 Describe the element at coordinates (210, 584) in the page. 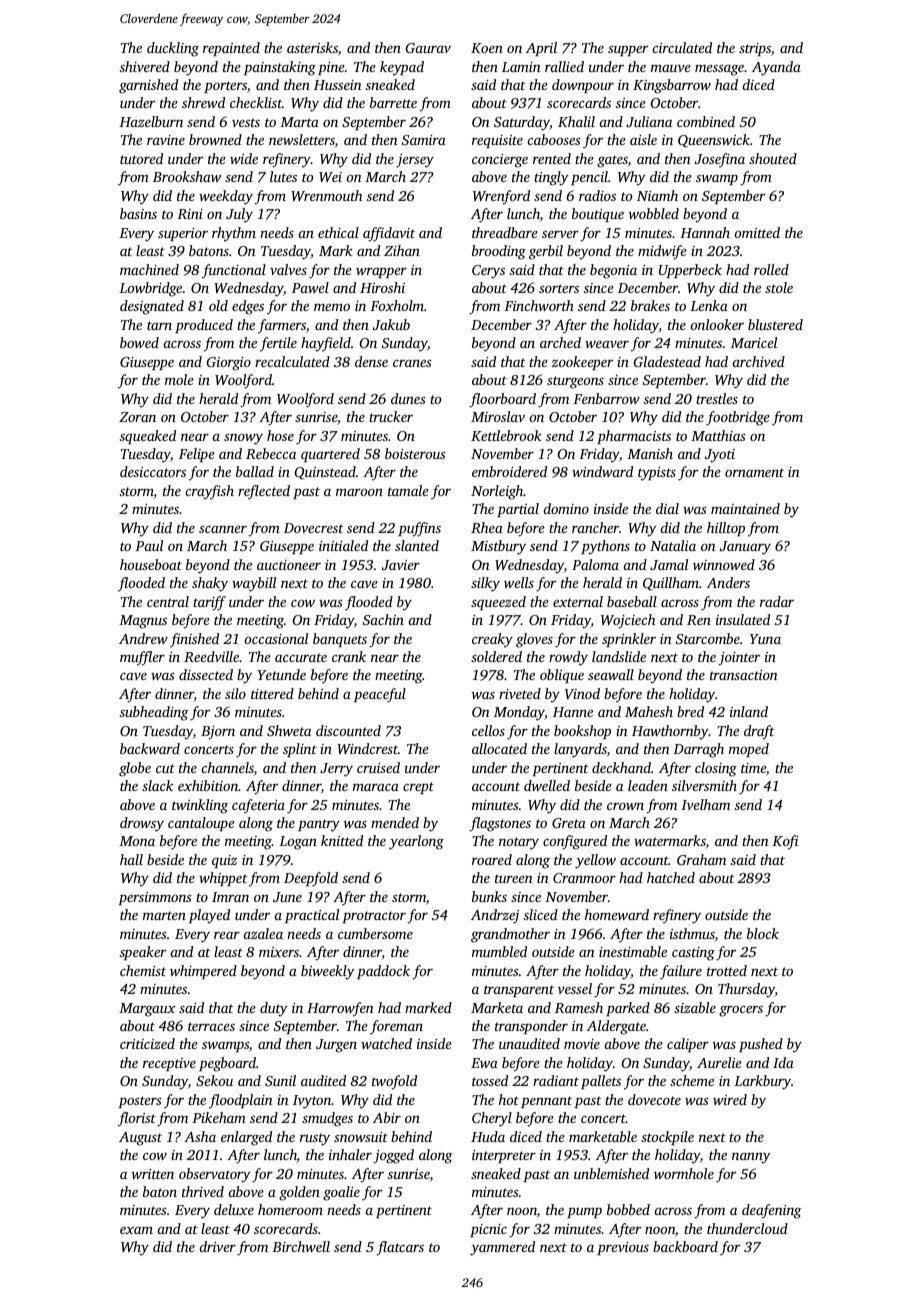

I see `shaky` at that location.
